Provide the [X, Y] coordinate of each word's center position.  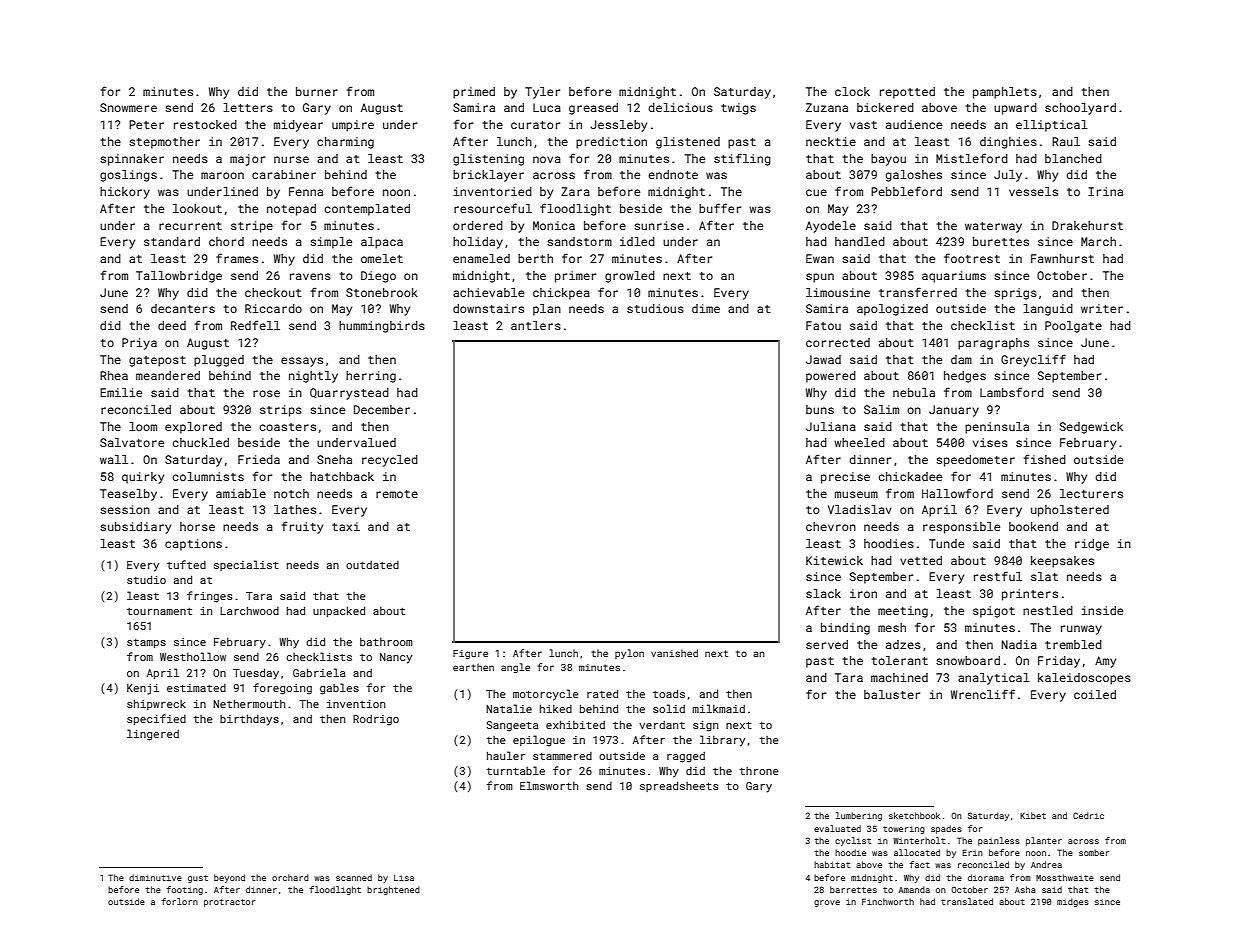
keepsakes [1062, 562]
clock [852, 91]
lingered [153, 735]
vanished [674, 653]
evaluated [837, 828]
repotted [907, 93]
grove [827, 903]
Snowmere [128, 107]
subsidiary [135, 528]
